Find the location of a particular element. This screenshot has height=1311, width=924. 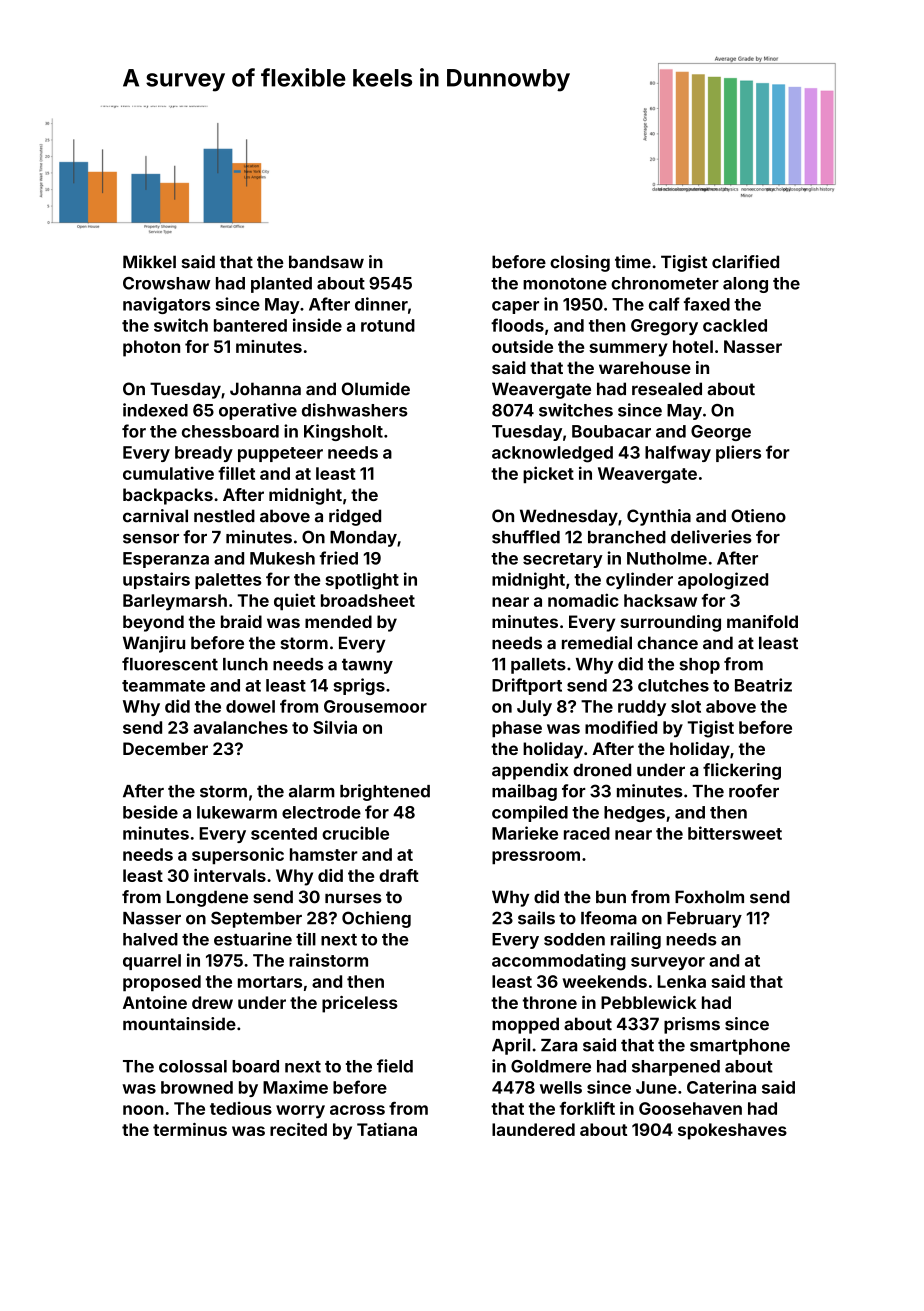

dishwashers is located at coordinates (355, 410).
